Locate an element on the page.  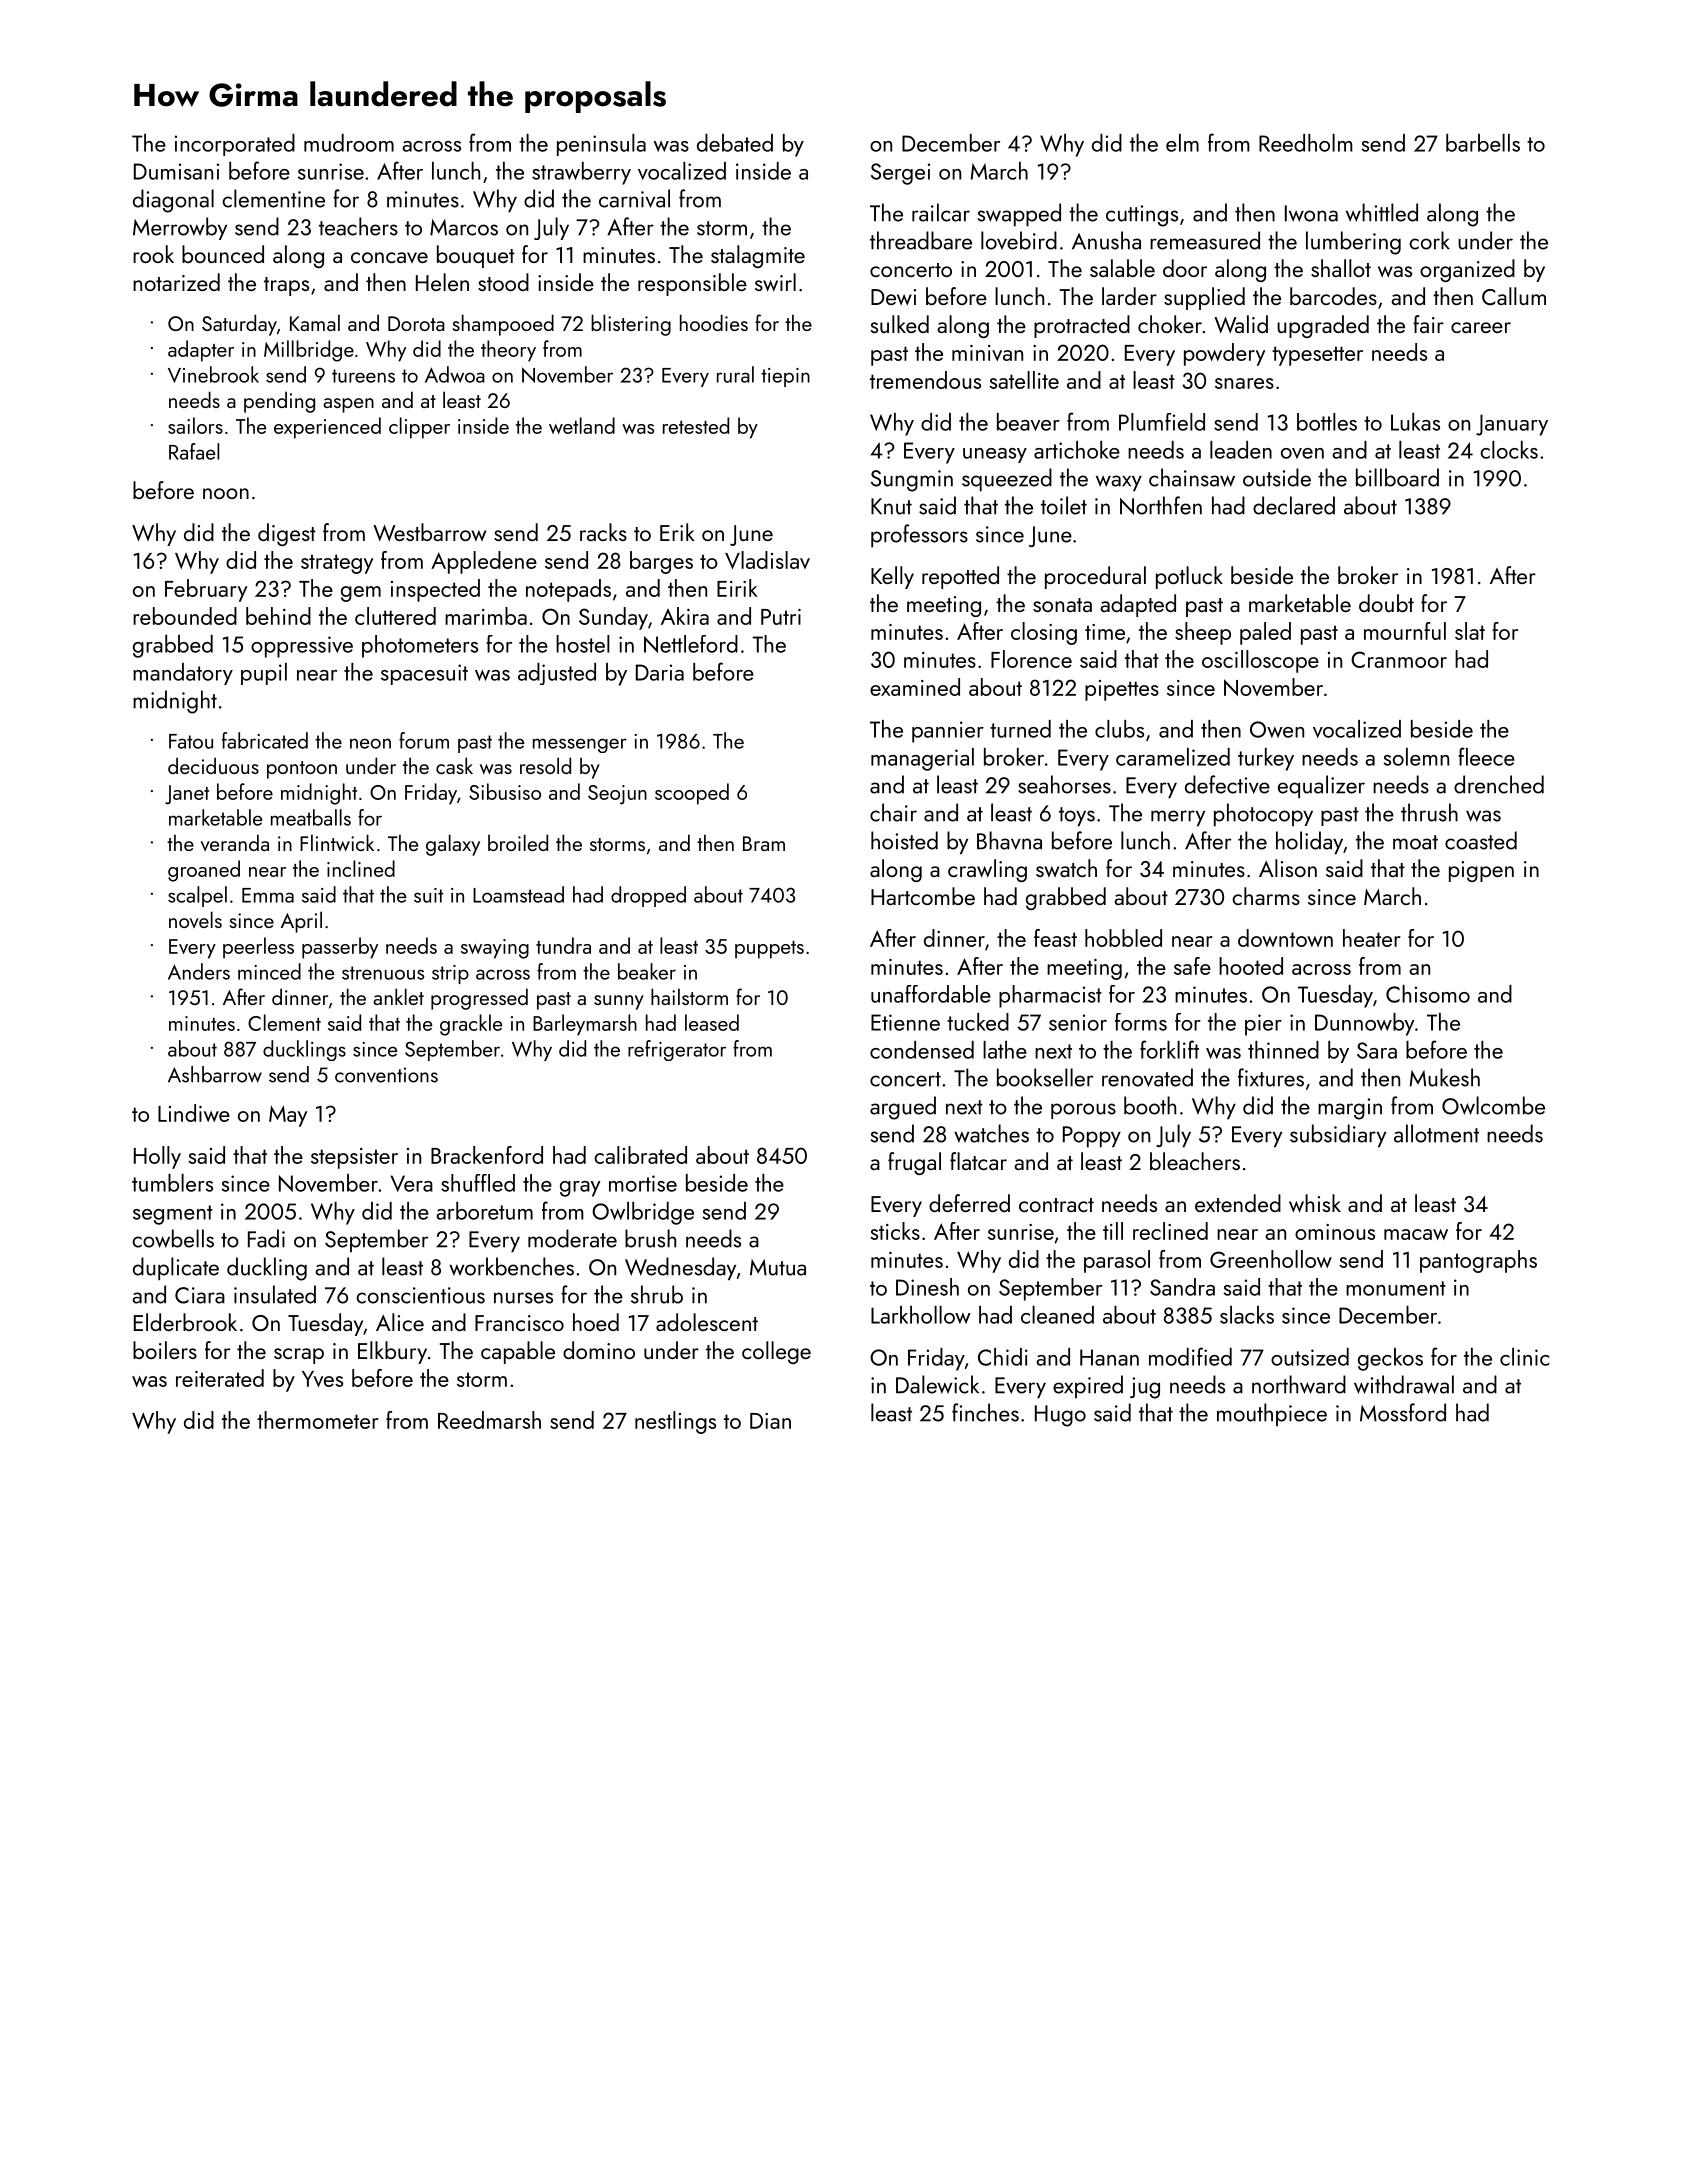
Dian is located at coordinates (770, 1421).
